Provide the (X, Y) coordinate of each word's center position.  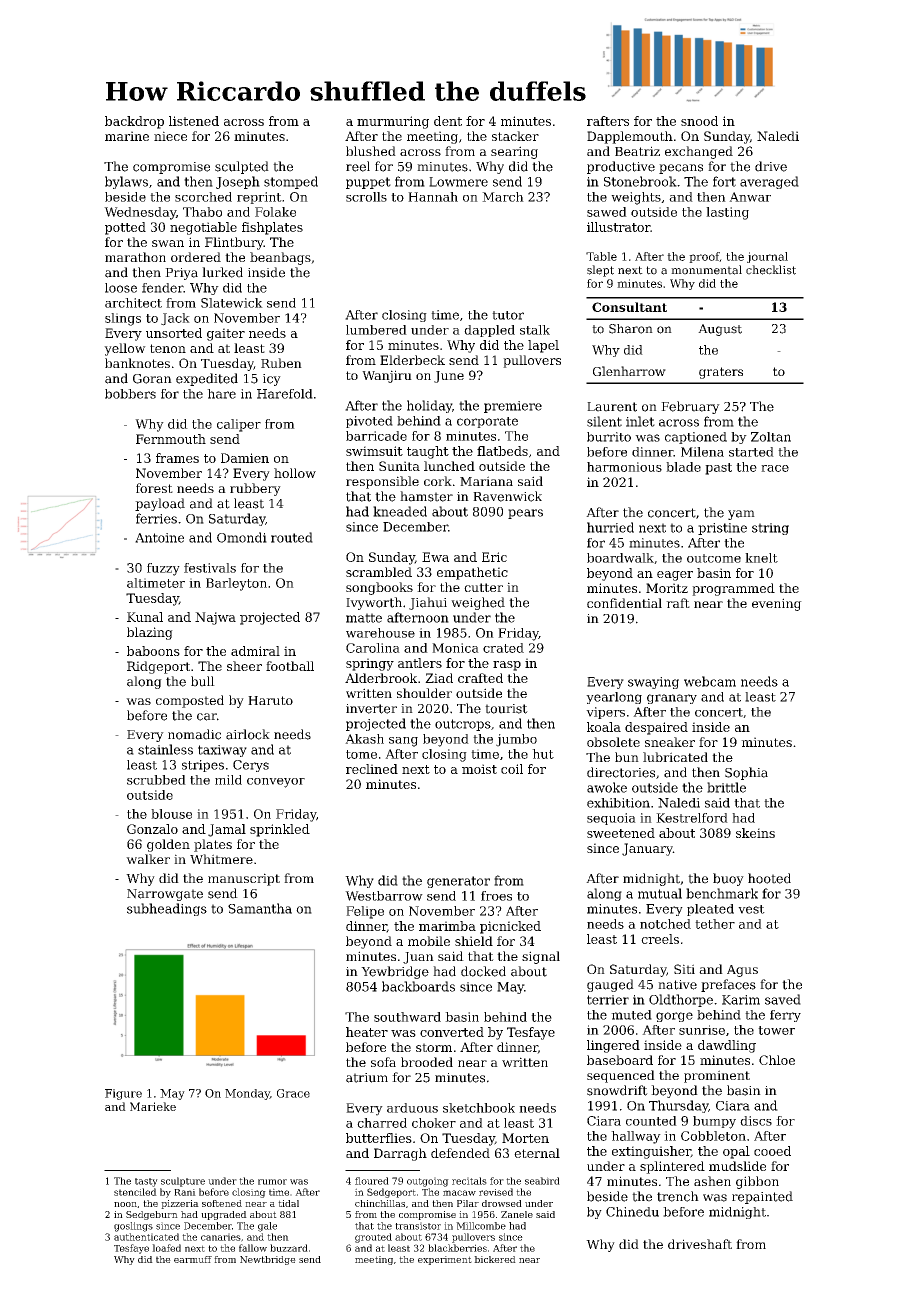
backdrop (134, 122)
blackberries (457, 1248)
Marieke (153, 1106)
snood (699, 121)
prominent (717, 1076)
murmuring (393, 122)
